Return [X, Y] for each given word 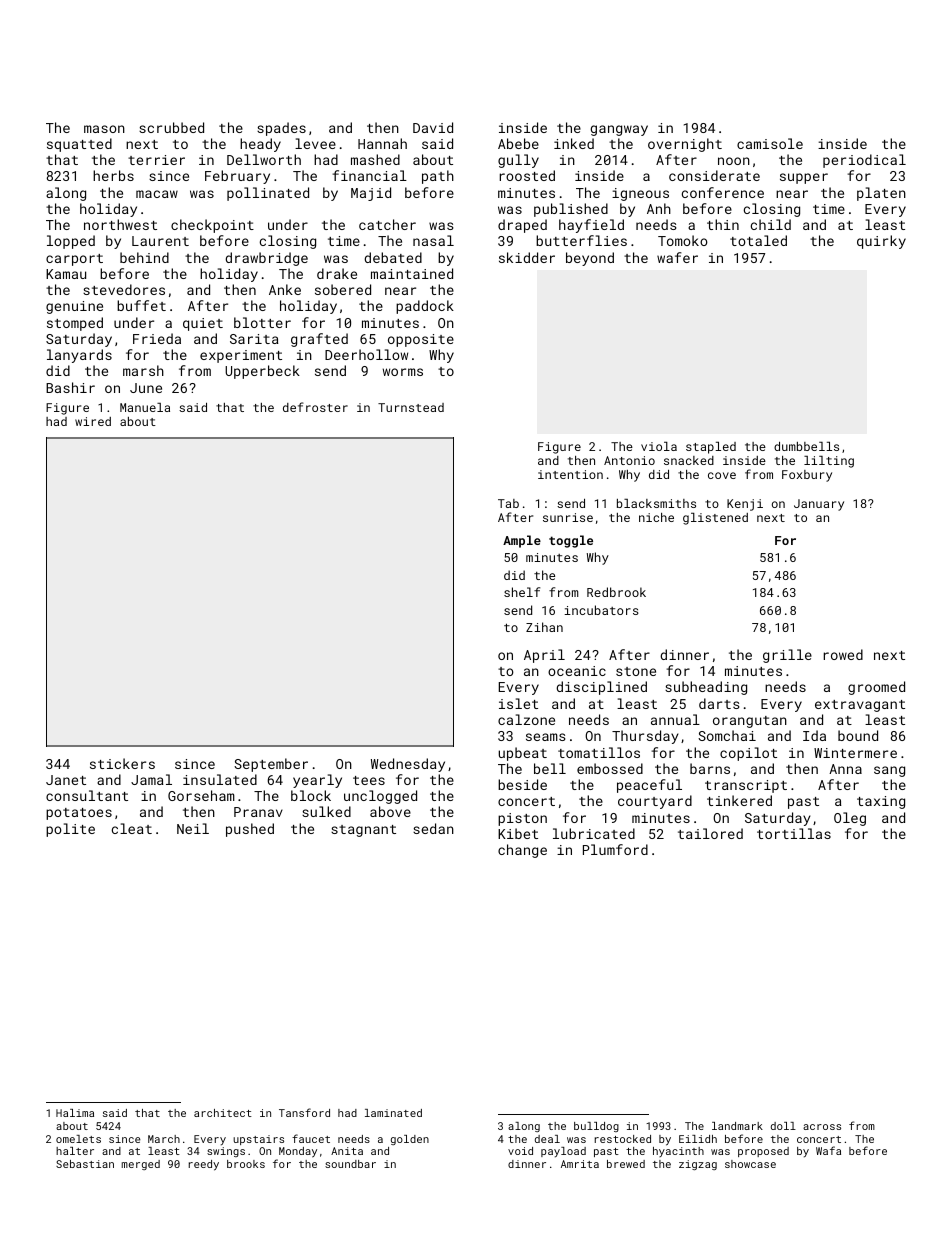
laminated [393, 1113]
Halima [75, 1113]
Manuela [145, 407]
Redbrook [616, 592]
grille [787, 656]
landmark [737, 1126]
